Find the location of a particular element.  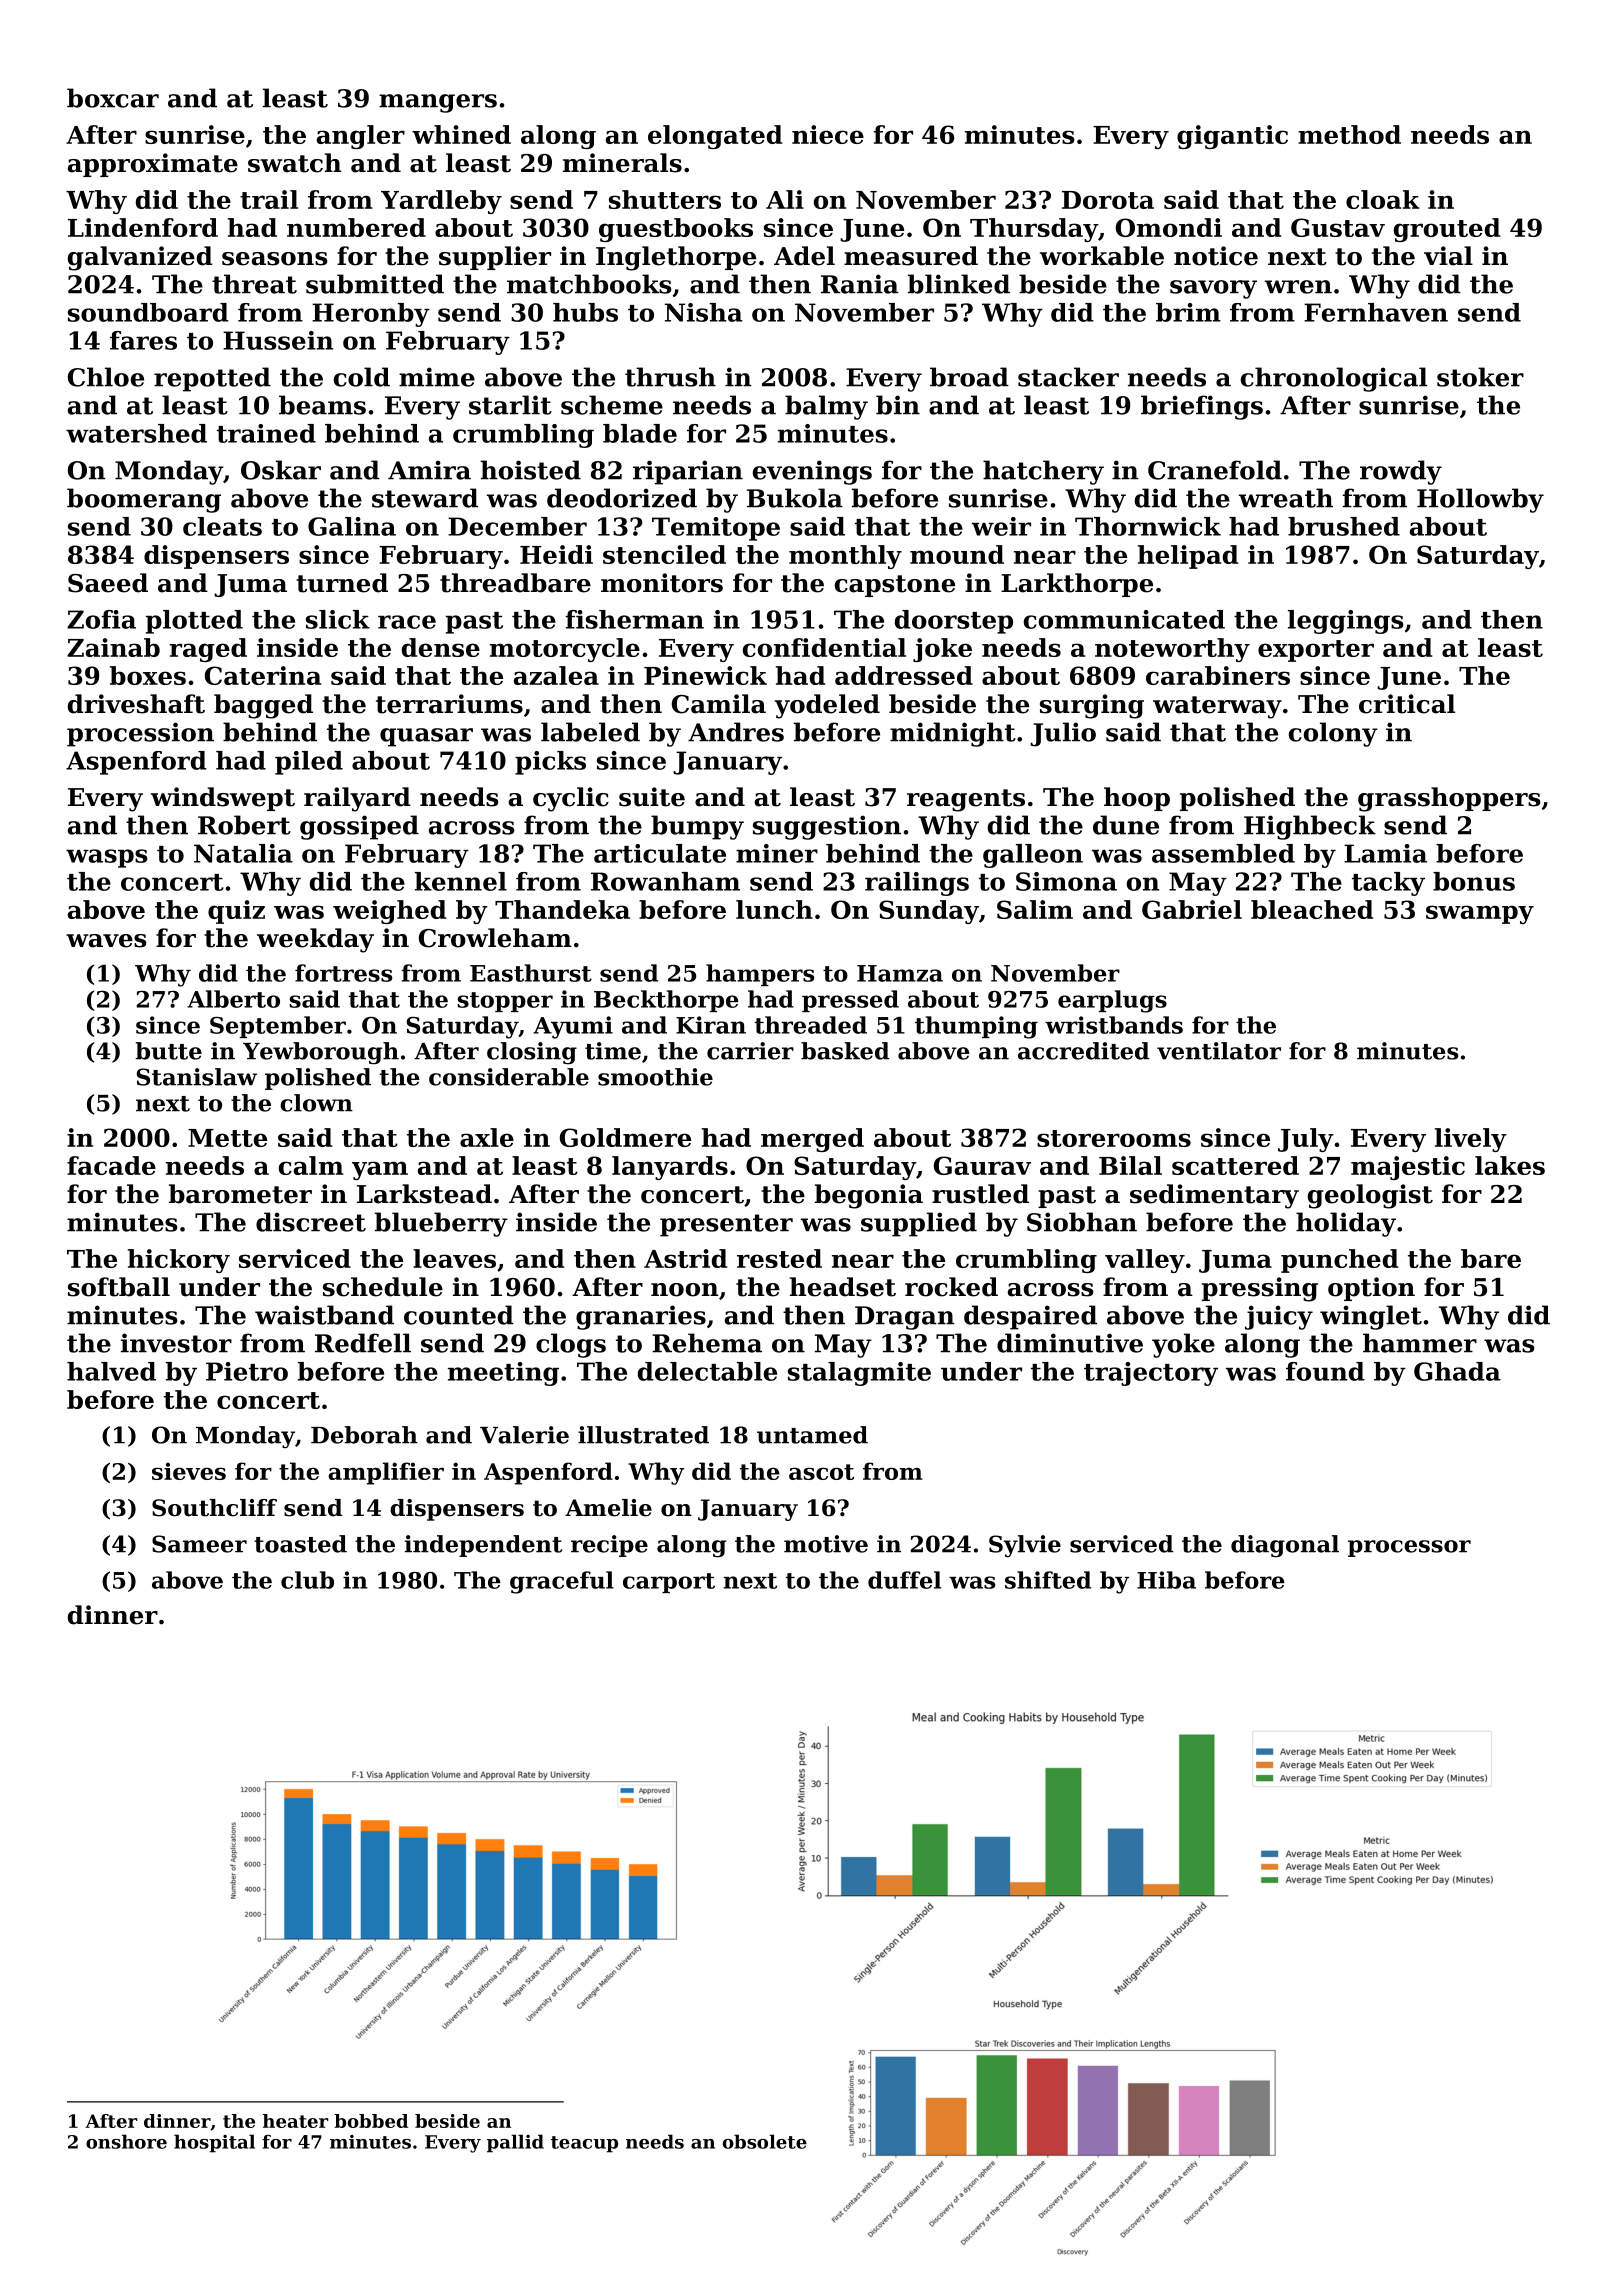

gigantic is located at coordinates (1232, 137).
